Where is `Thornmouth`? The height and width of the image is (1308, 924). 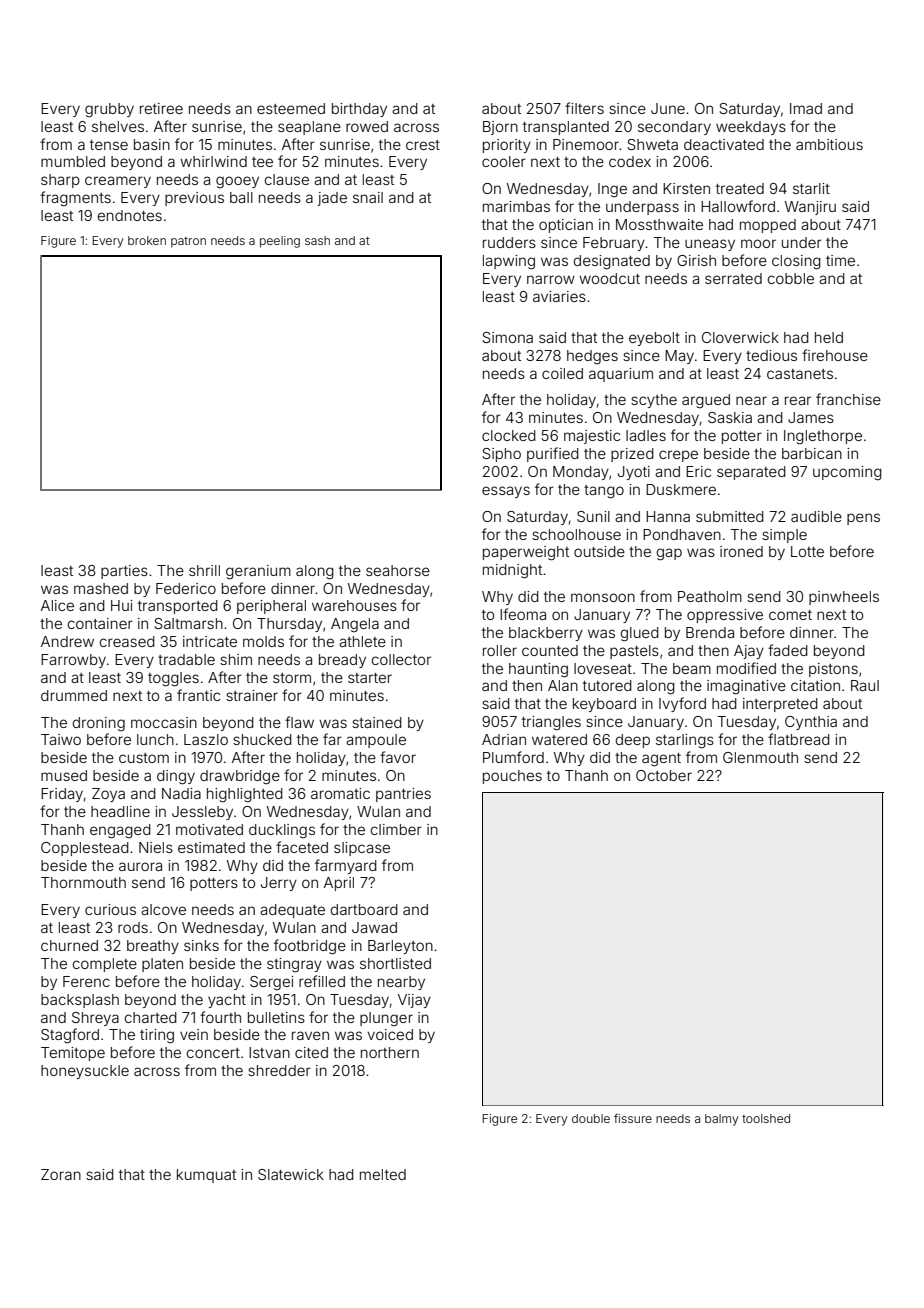
Thornmouth is located at coordinates (83, 882).
